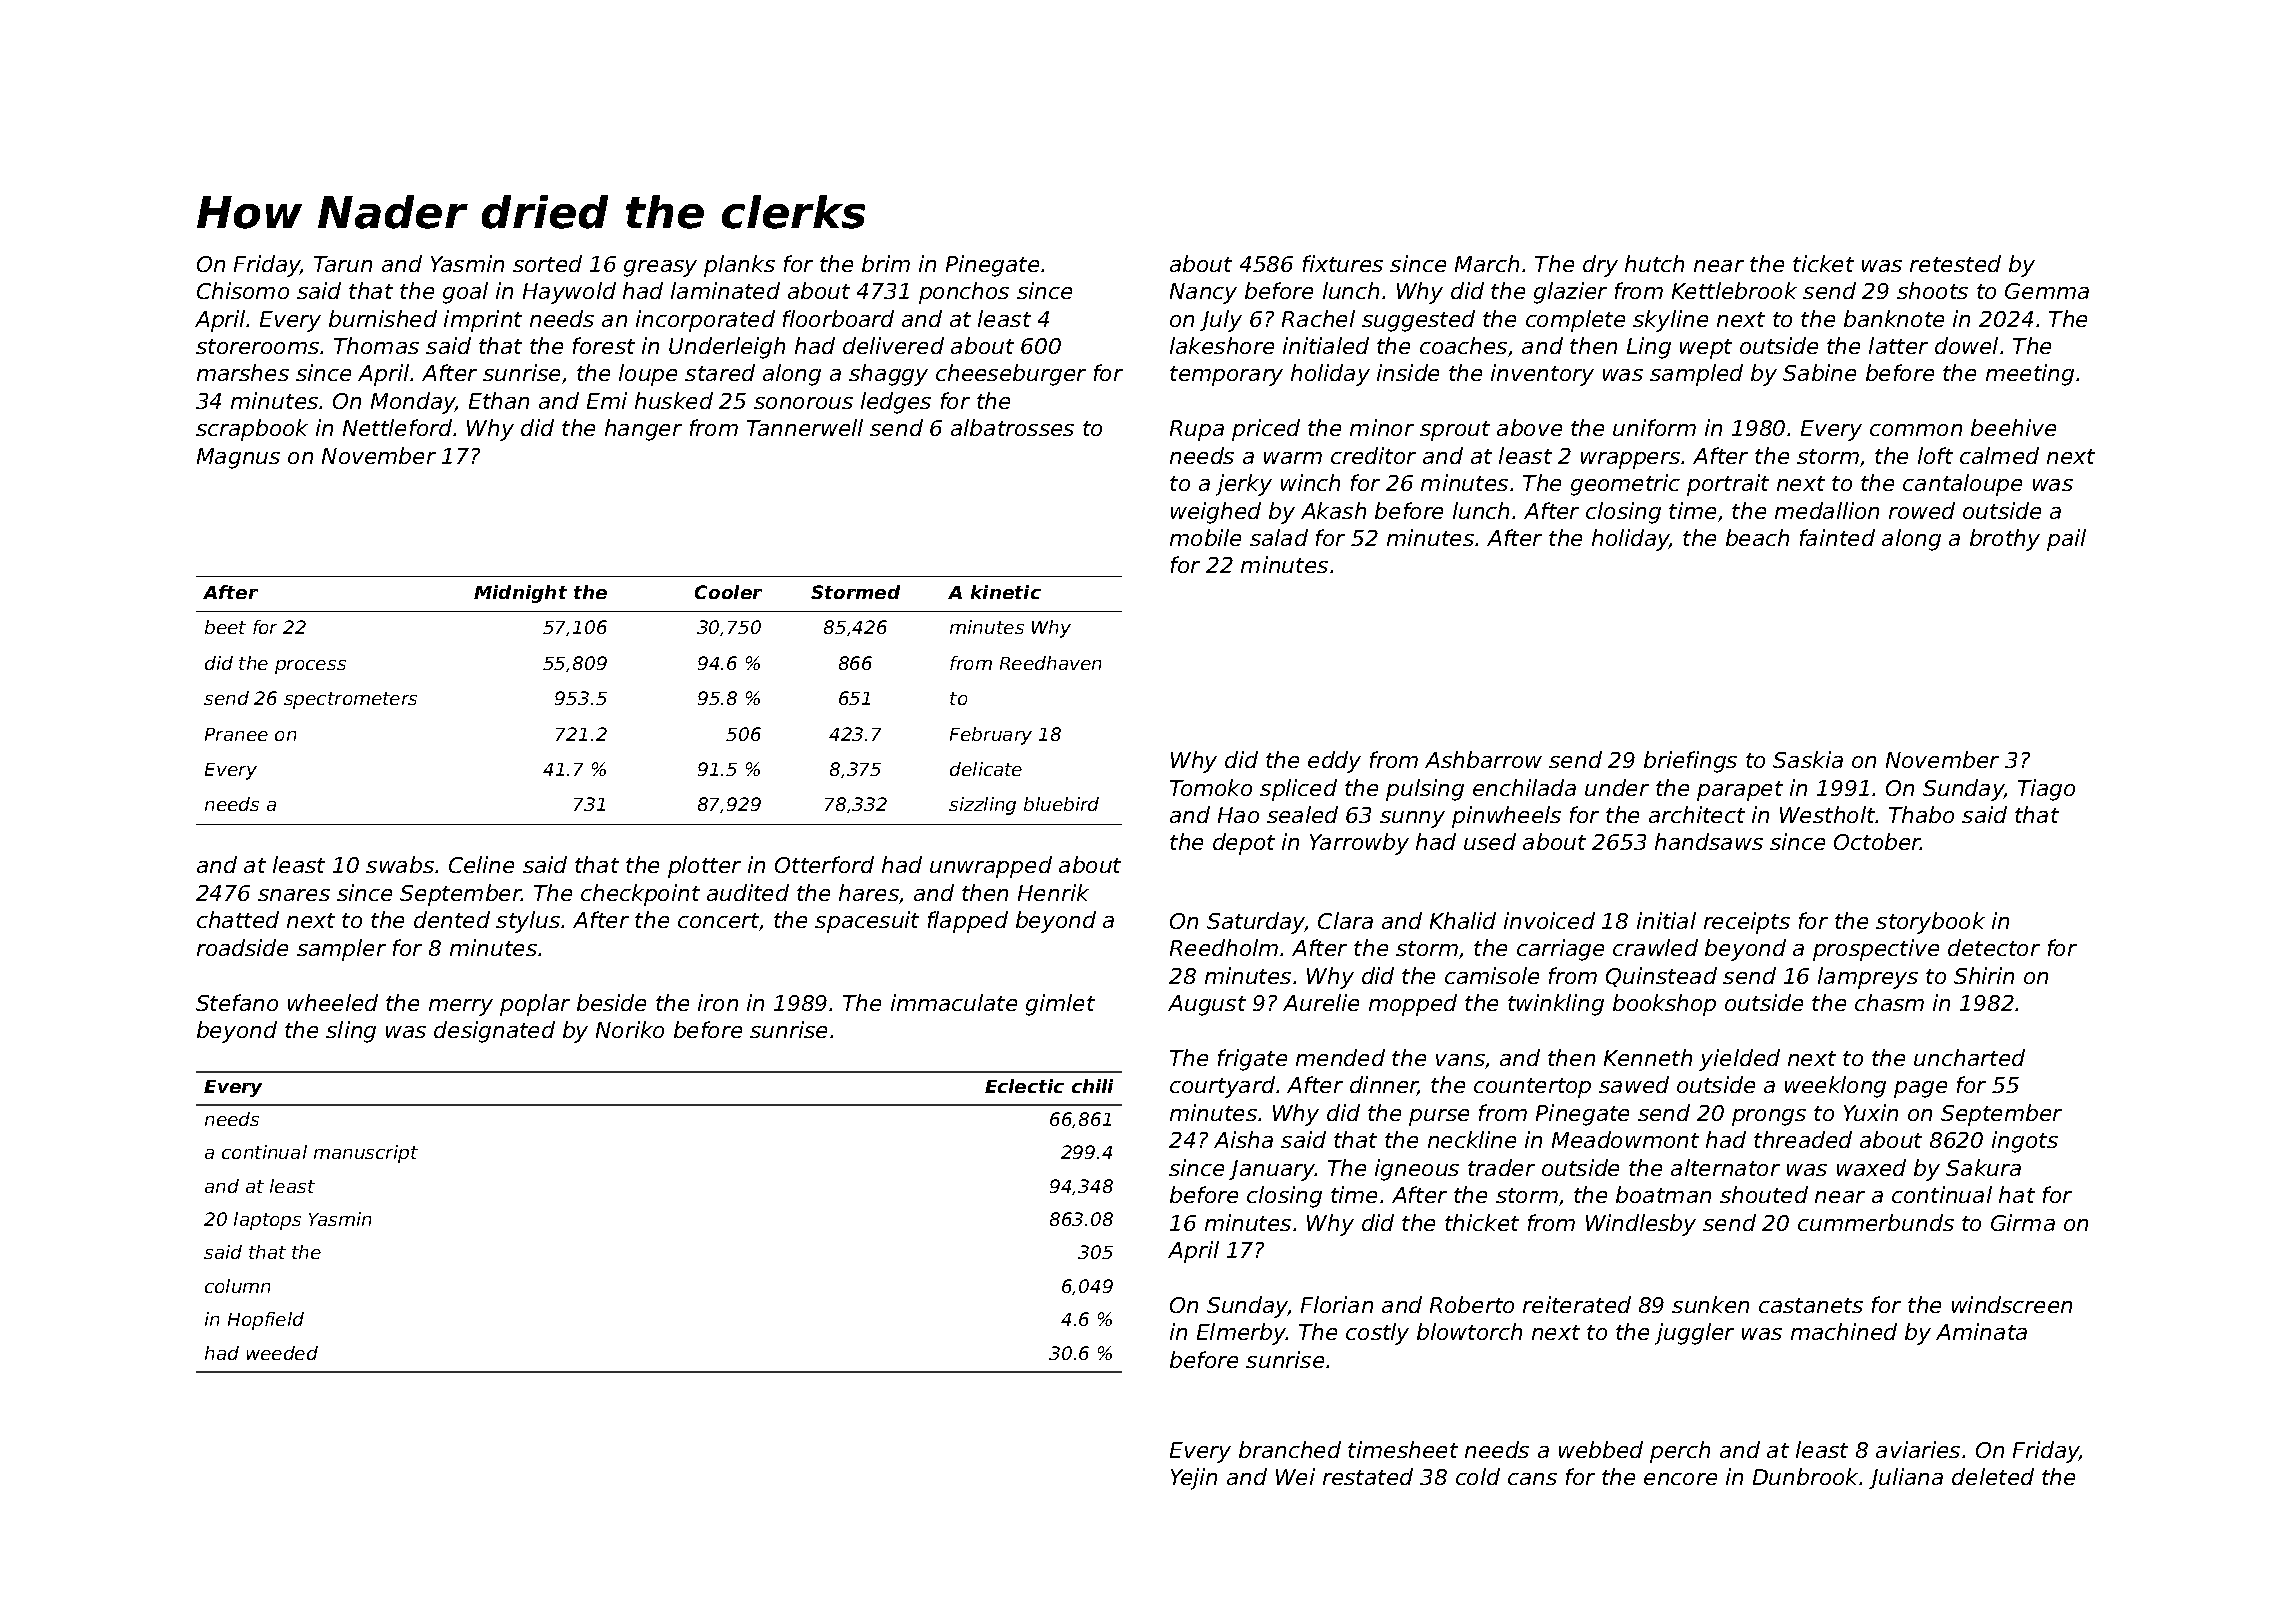 Image resolution: width=2292 pixels, height=1620 pixels. I want to click on weeded, so click(282, 1353).
